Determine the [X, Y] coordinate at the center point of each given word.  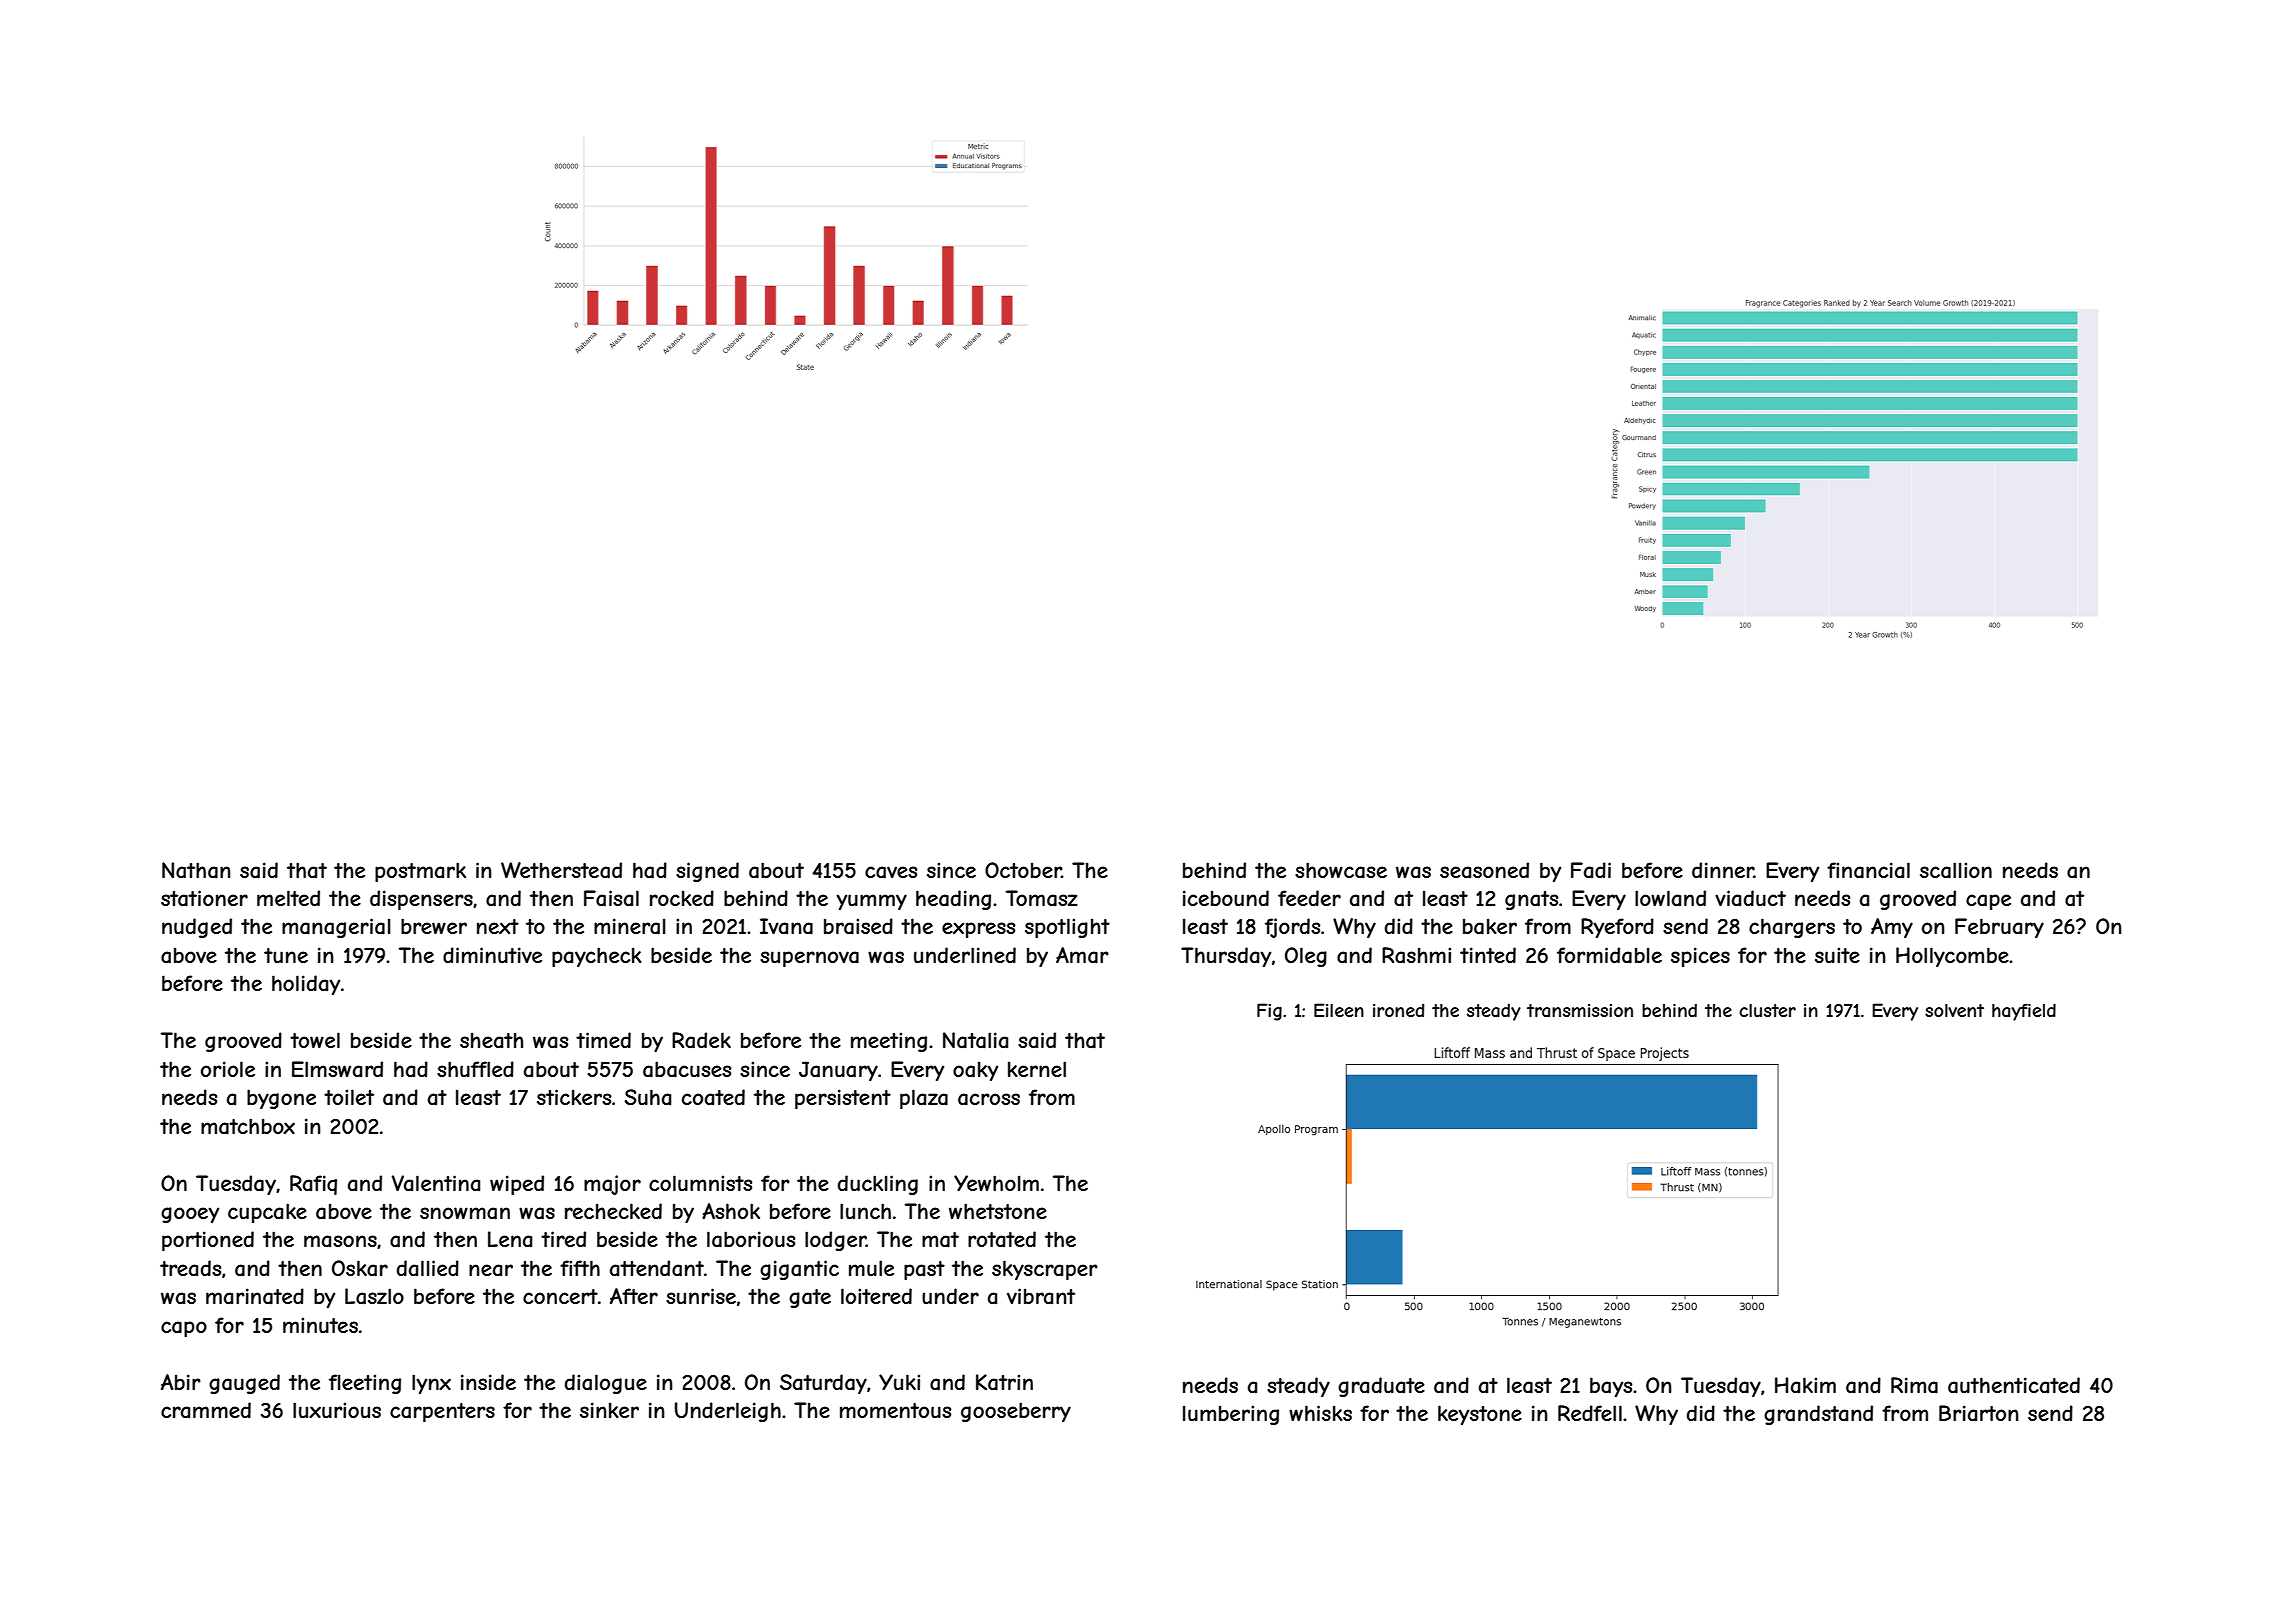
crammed [206, 1410]
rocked [682, 898]
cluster [1767, 1010]
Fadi [1591, 870]
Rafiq [313, 1185]
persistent [843, 1099]
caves [891, 872]
